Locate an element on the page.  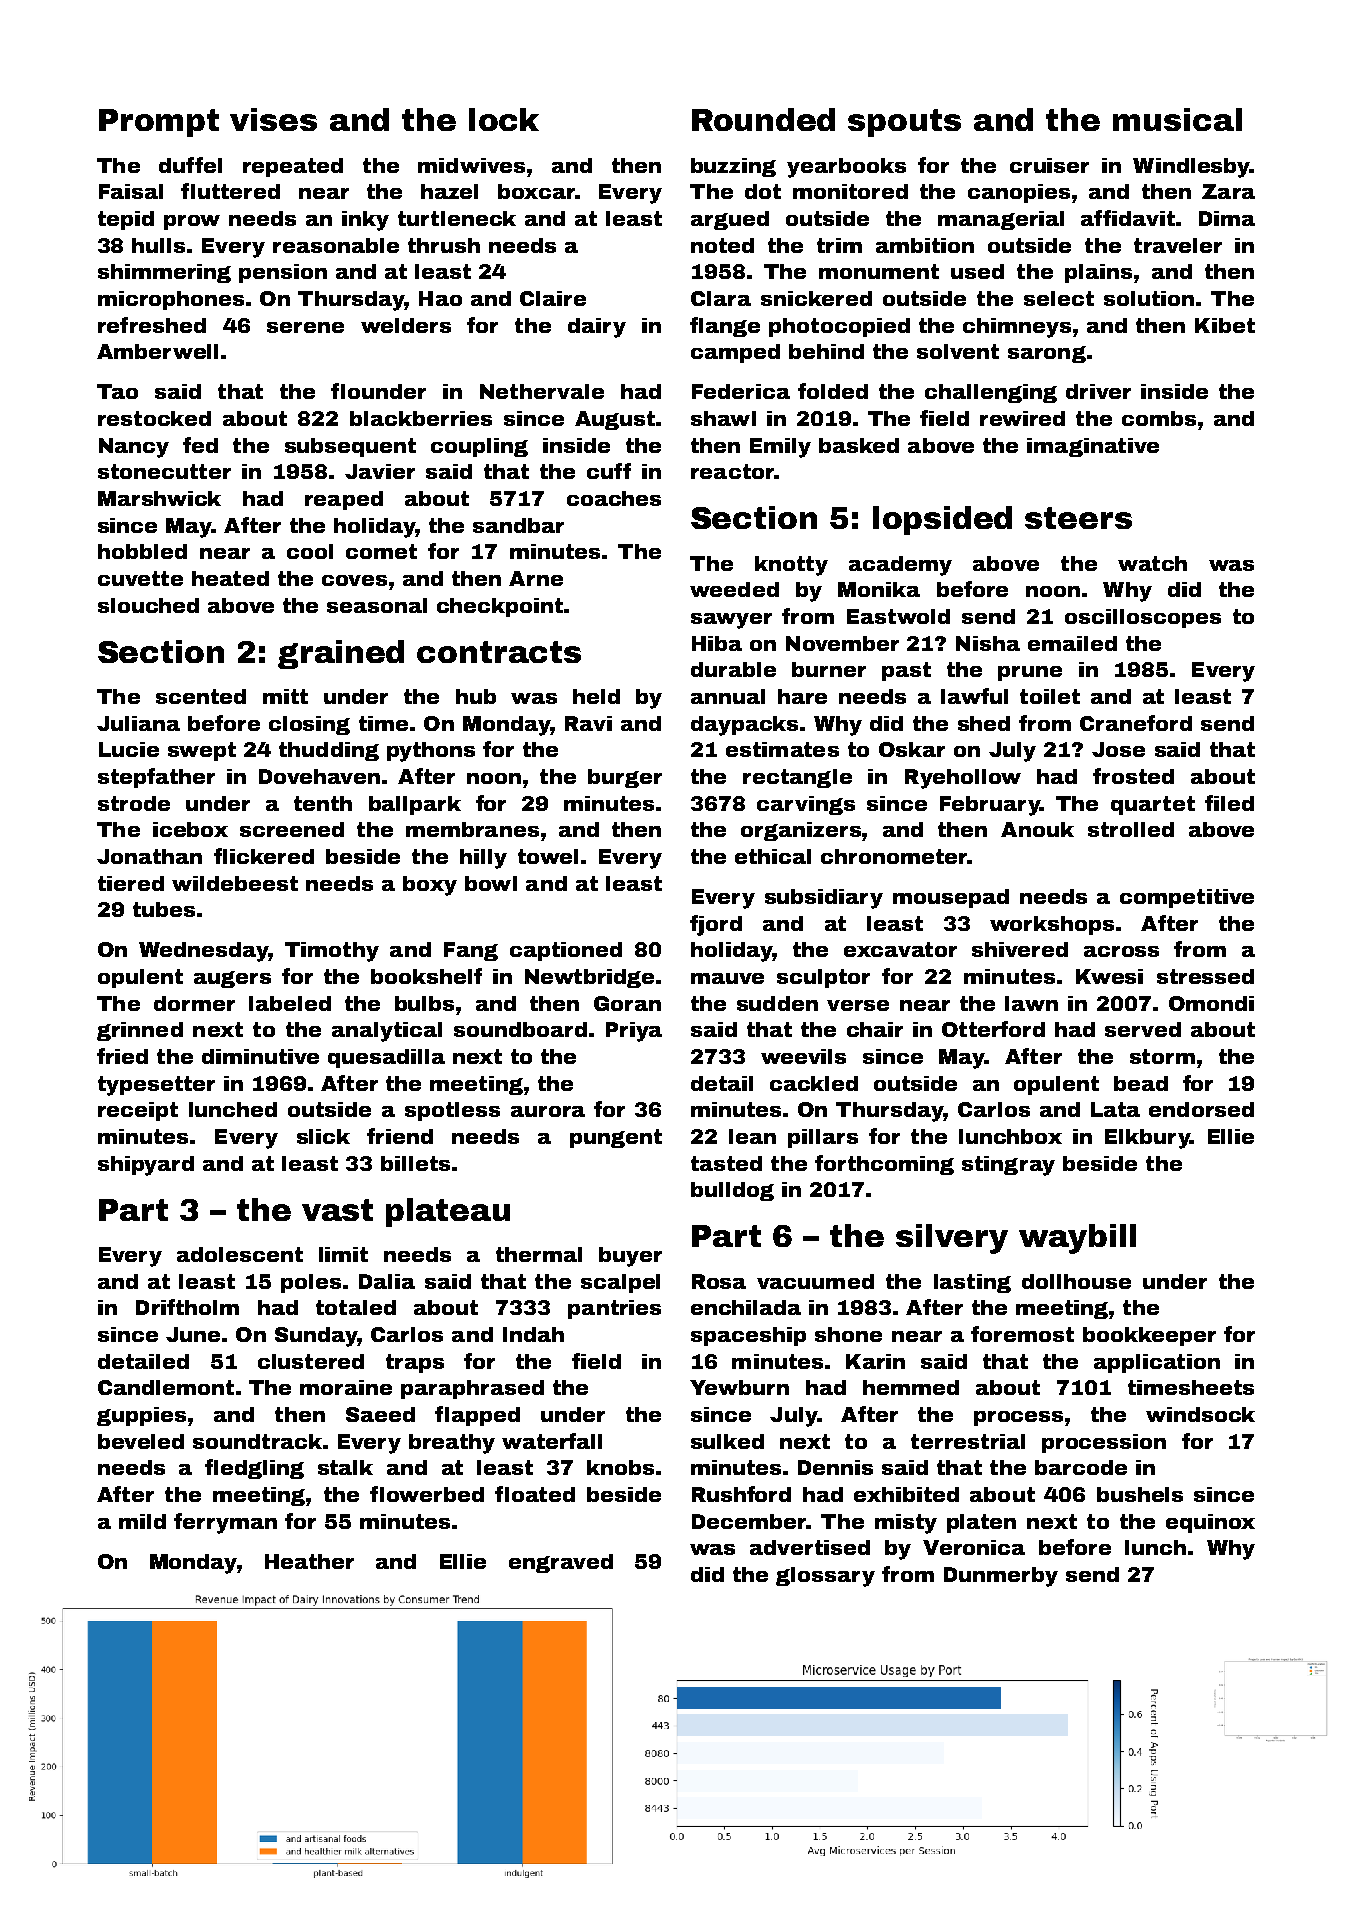
buzzing is located at coordinates (733, 167).
